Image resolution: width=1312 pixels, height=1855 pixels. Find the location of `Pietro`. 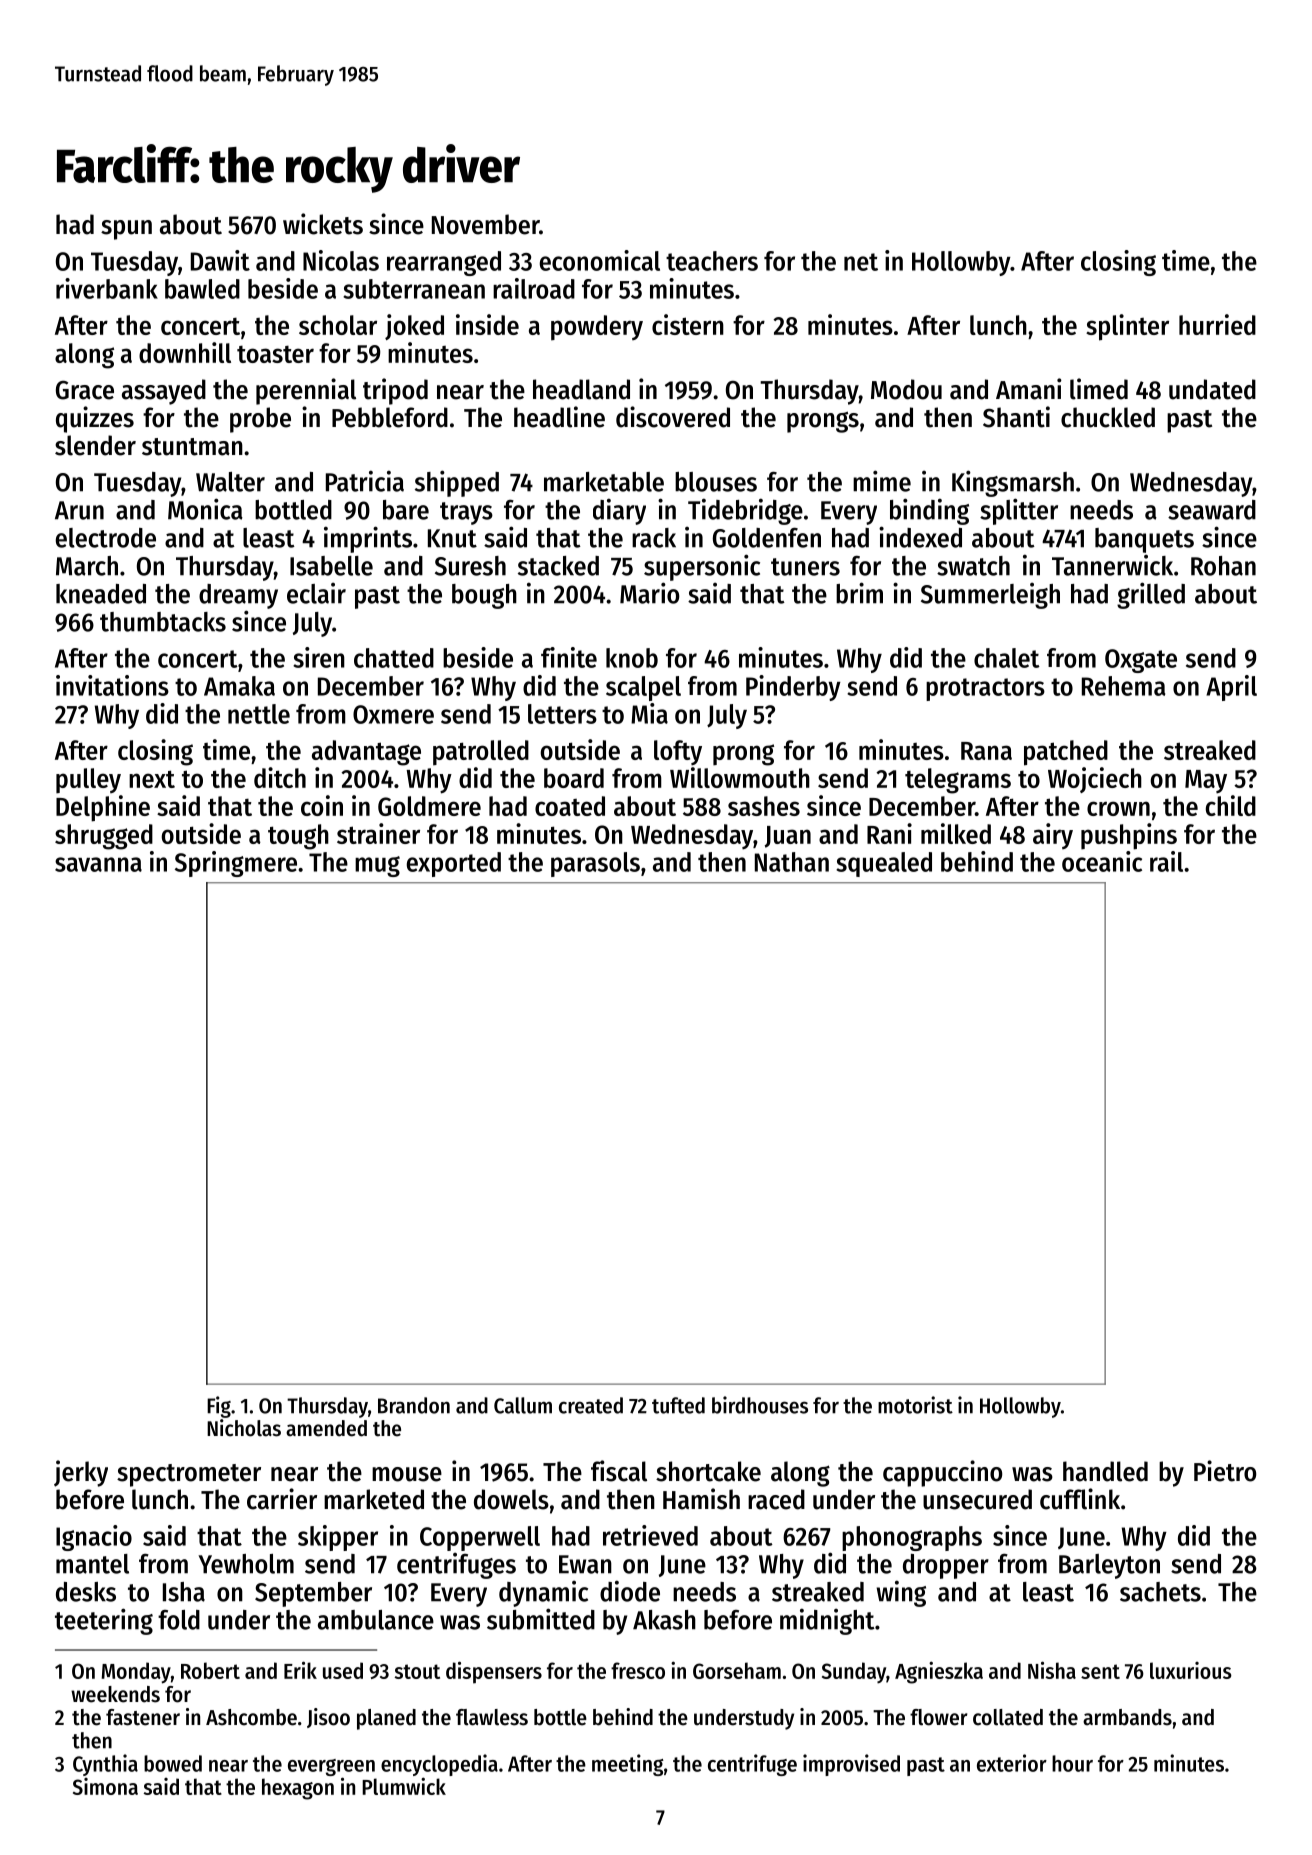

Pietro is located at coordinates (1225, 1471).
